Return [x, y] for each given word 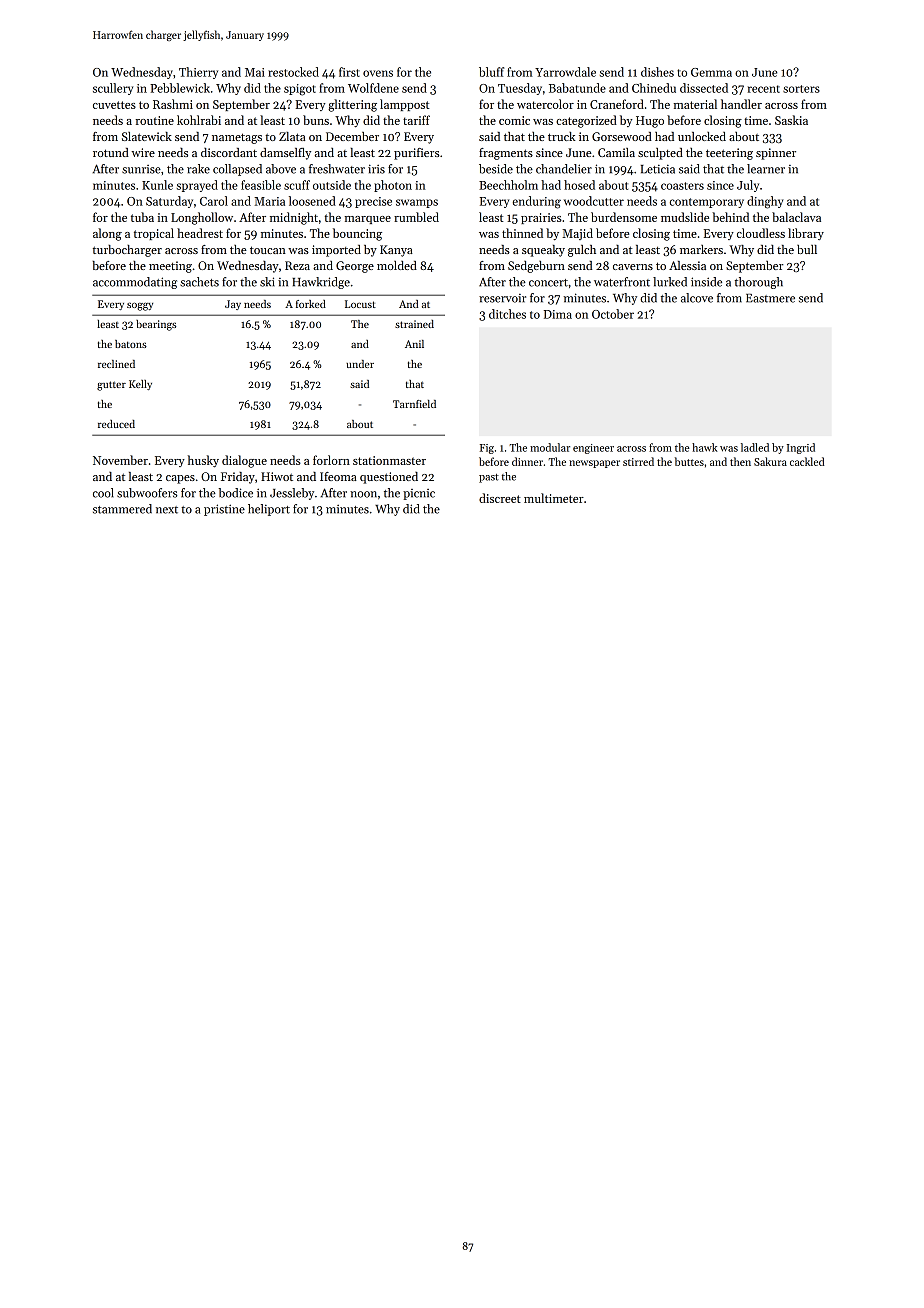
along [107, 234]
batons [131, 344]
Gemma [711, 72]
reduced [116, 424]
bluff [491, 72]
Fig [487, 449]
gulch [582, 251]
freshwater [337, 169]
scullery [113, 89]
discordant [229, 152]
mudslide [685, 217]
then [740, 461]
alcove [697, 298]
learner [766, 169]
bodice [235, 493]
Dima [558, 314]
